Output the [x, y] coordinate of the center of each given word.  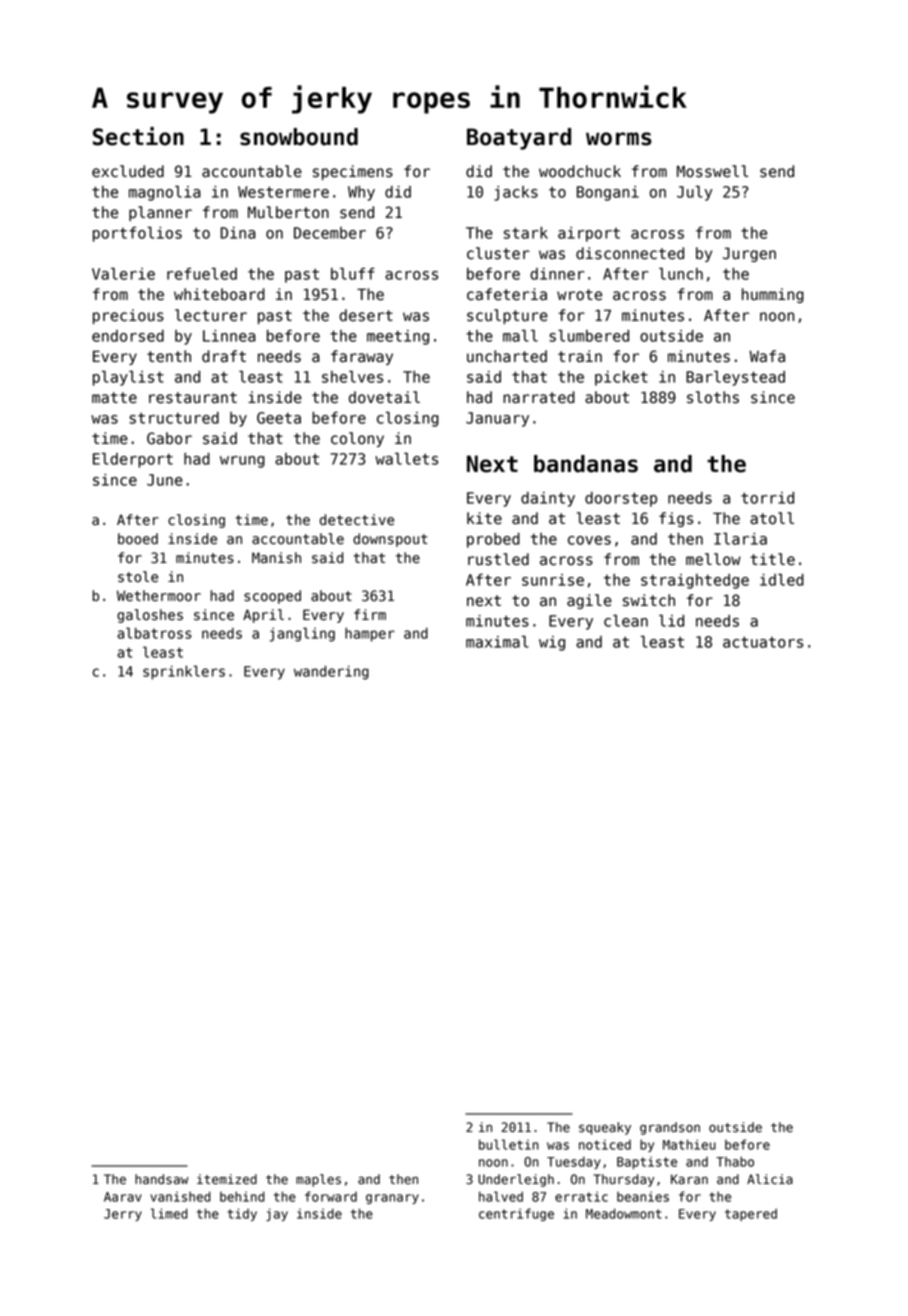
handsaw [162, 1179]
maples [318, 1180]
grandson [670, 1128]
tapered [751, 1214]
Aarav [123, 1197]
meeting [398, 337]
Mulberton [288, 212]
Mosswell [712, 171]
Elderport [133, 460]
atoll [772, 518]
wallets [406, 459]
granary [392, 1199]
